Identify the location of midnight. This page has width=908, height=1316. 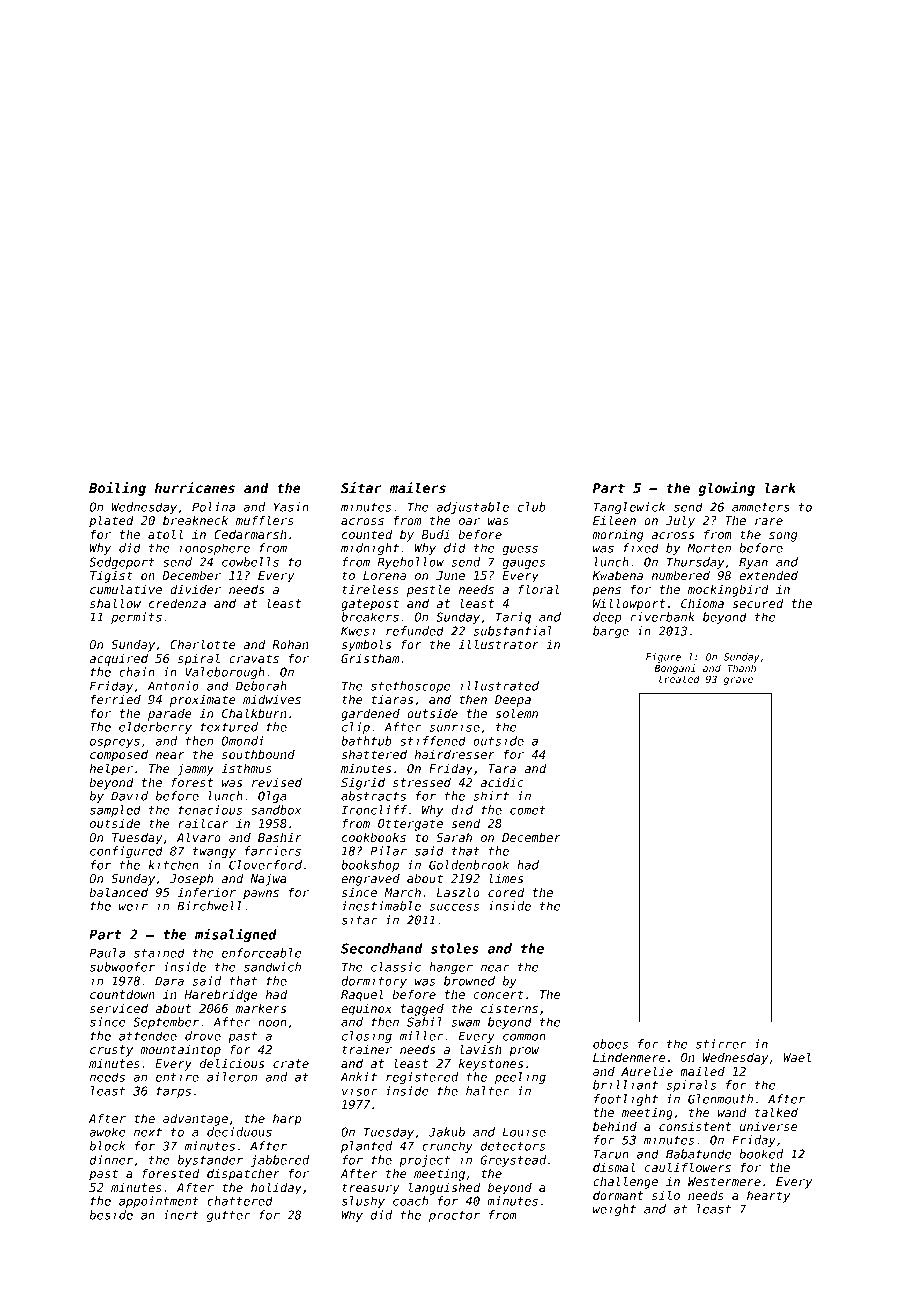
(370, 549).
